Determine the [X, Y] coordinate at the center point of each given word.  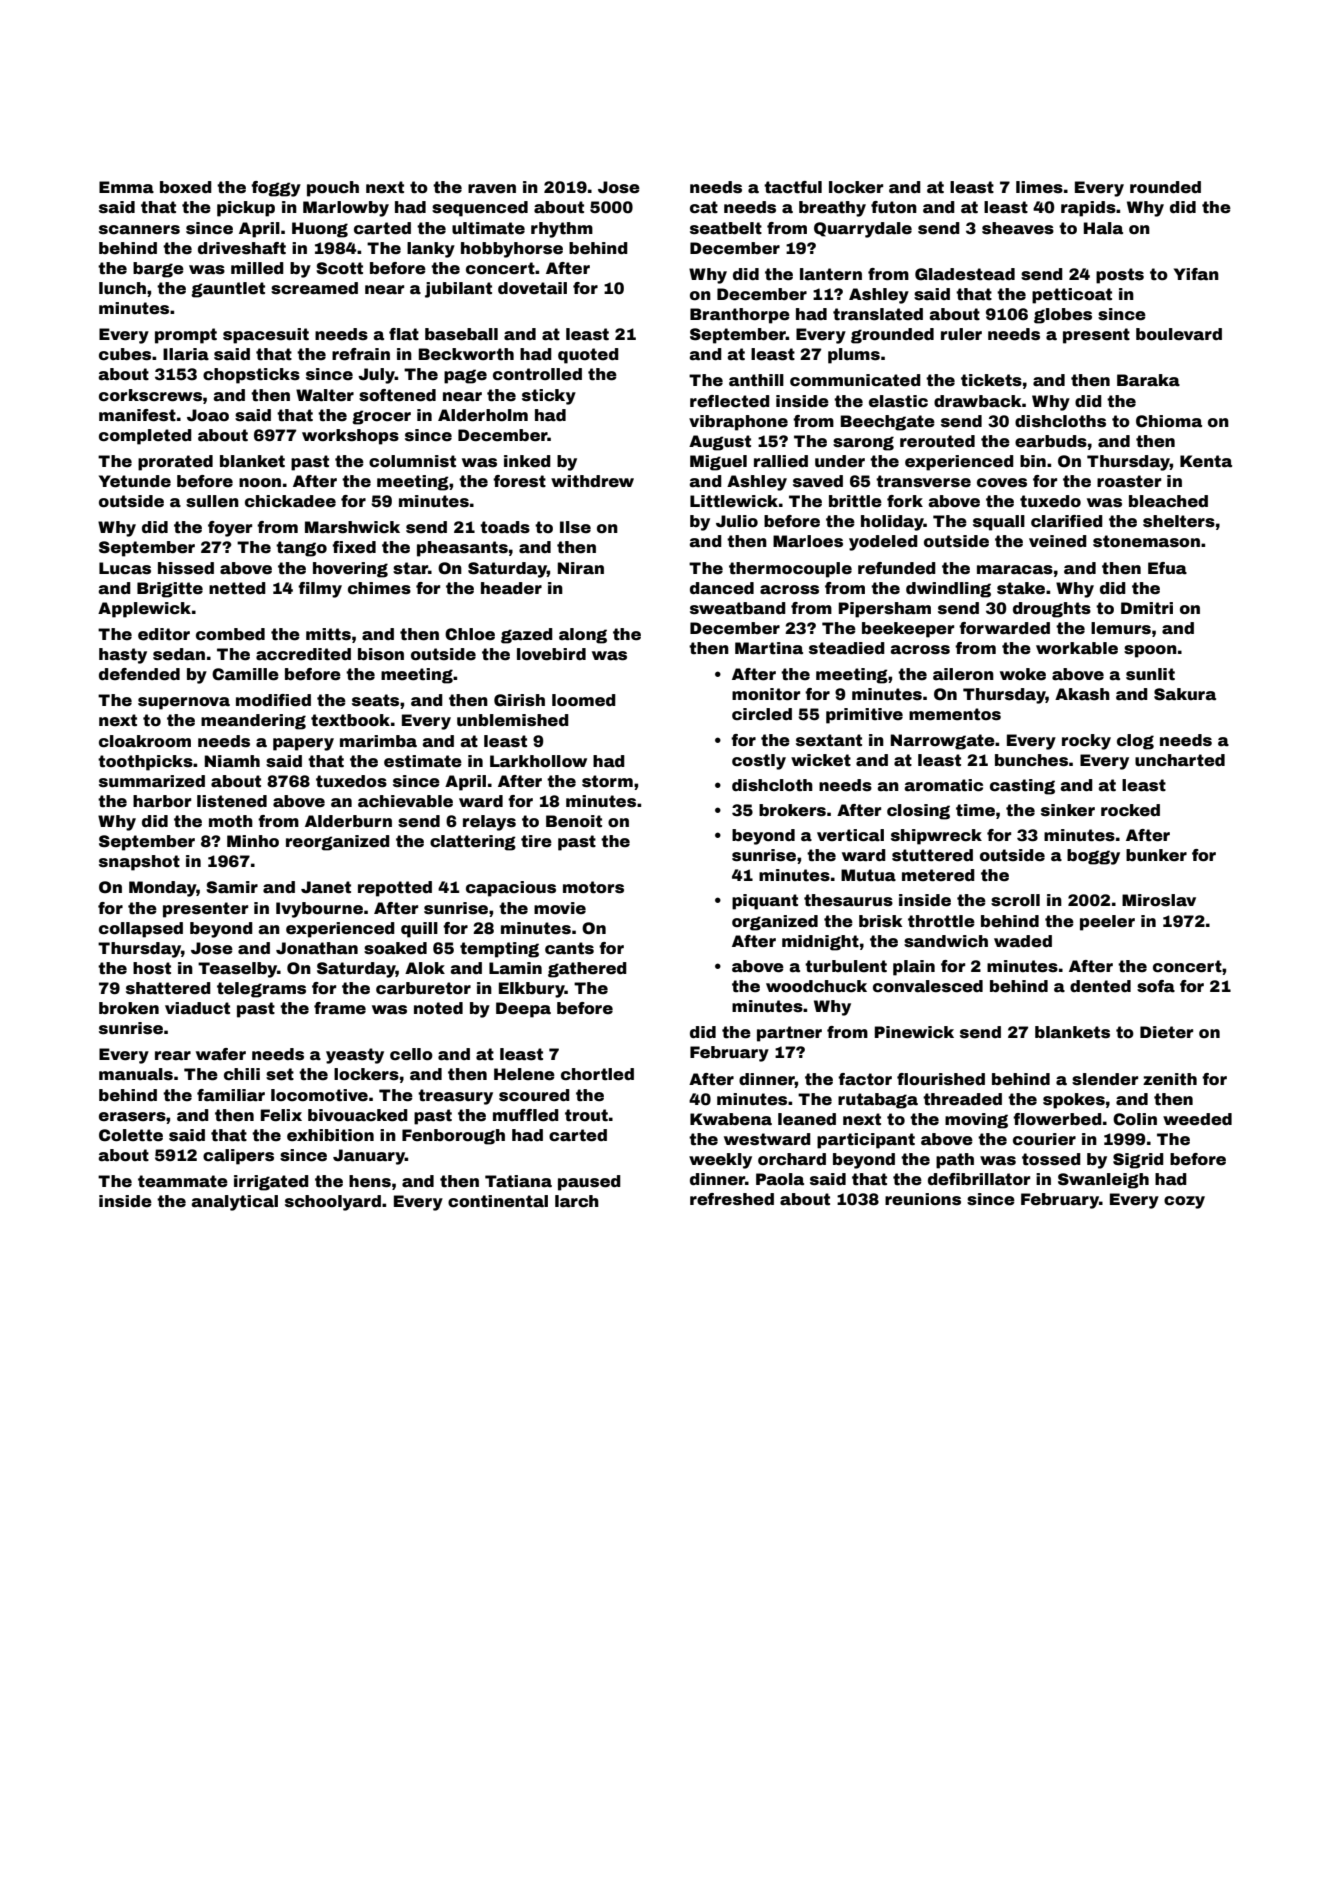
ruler [961, 334]
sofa [1156, 986]
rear [173, 1056]
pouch [333, 189]
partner [789, 1034]
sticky [549, 397]
